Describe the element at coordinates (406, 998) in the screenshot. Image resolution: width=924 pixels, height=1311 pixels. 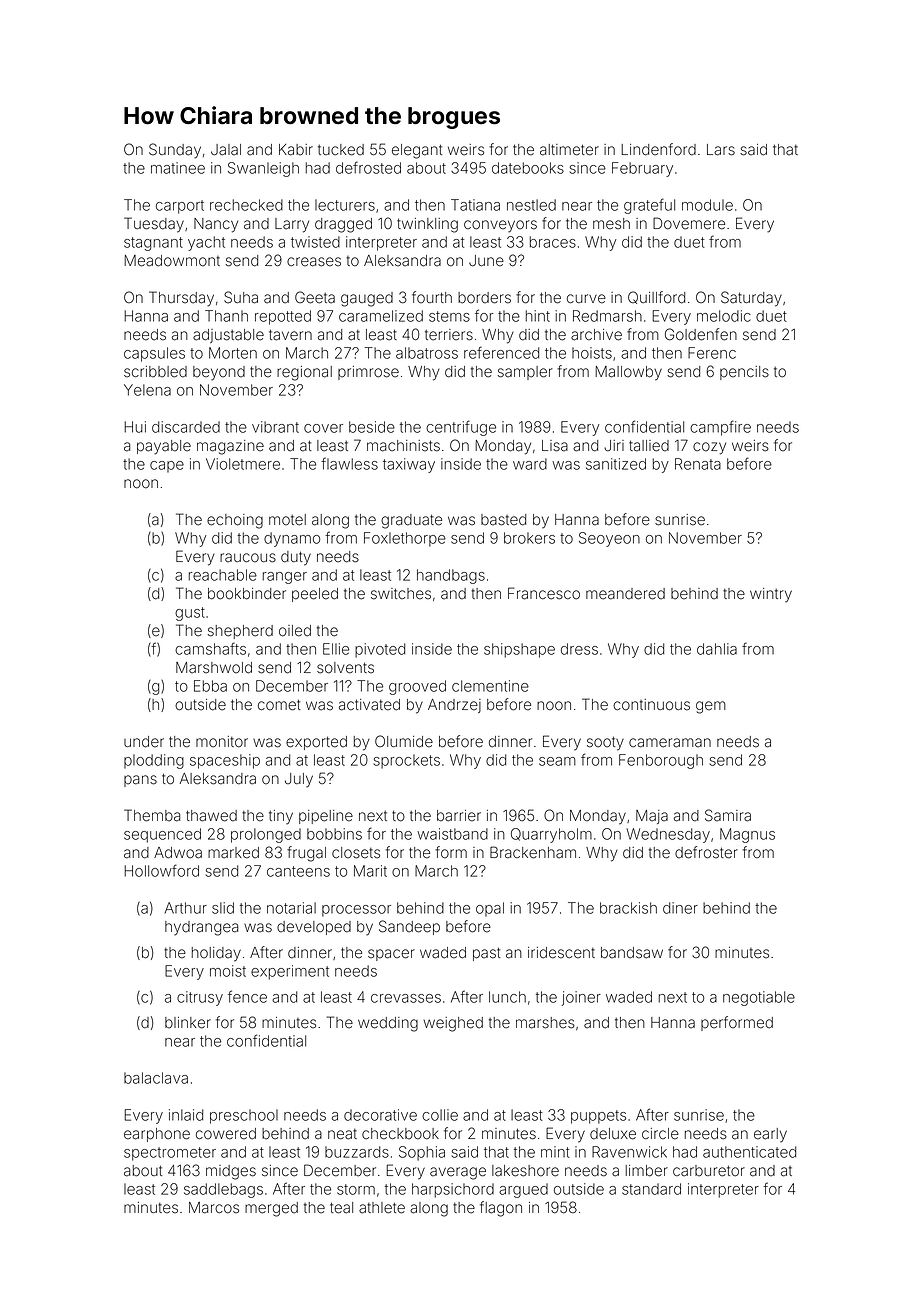
I see `crevasses` at that location.
